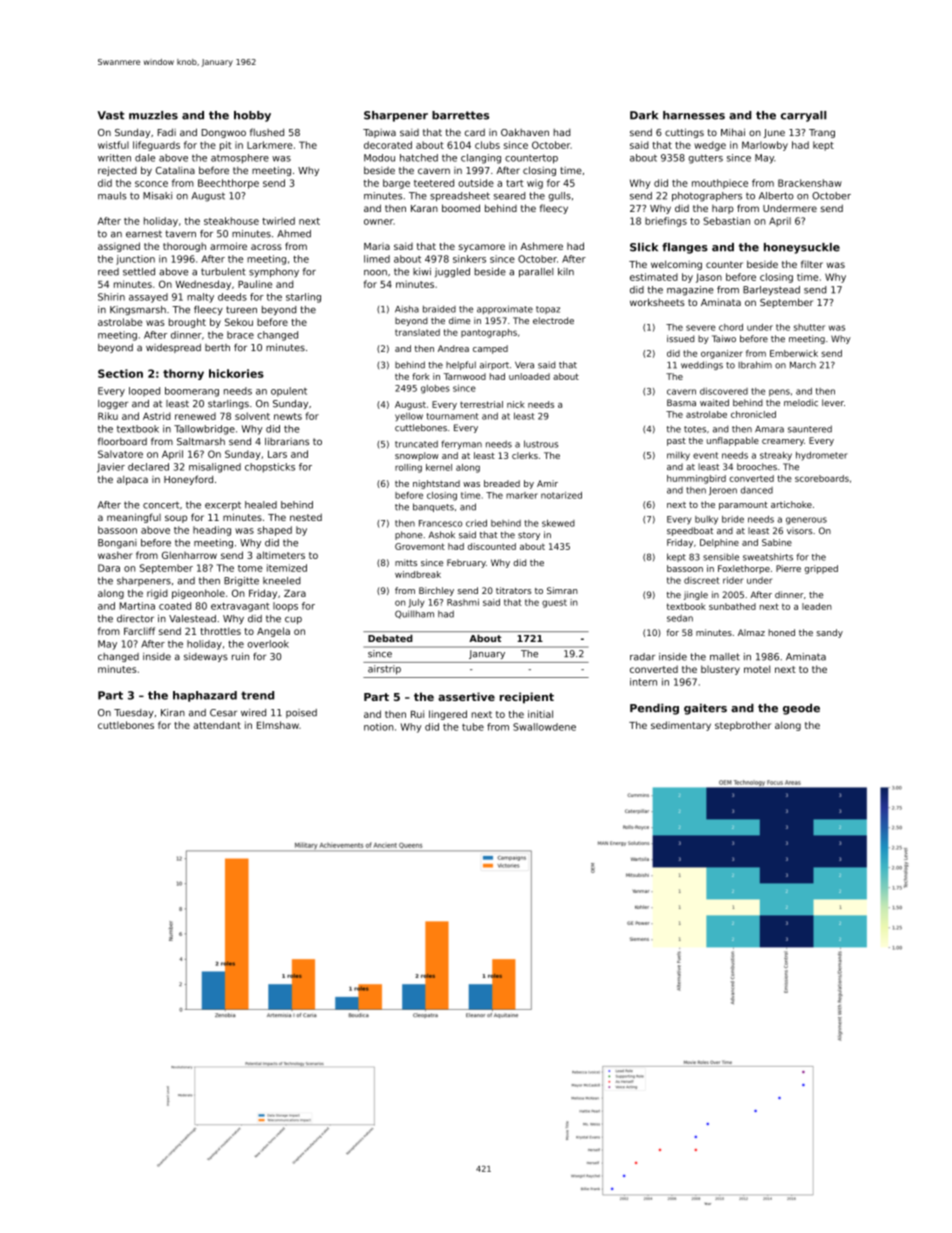 The width and height of the screenshot is (952, 1233). What do you see at coordinates (460, 115) in the screenshot?
I see `barrettes` at bounding box center [460, 115].
